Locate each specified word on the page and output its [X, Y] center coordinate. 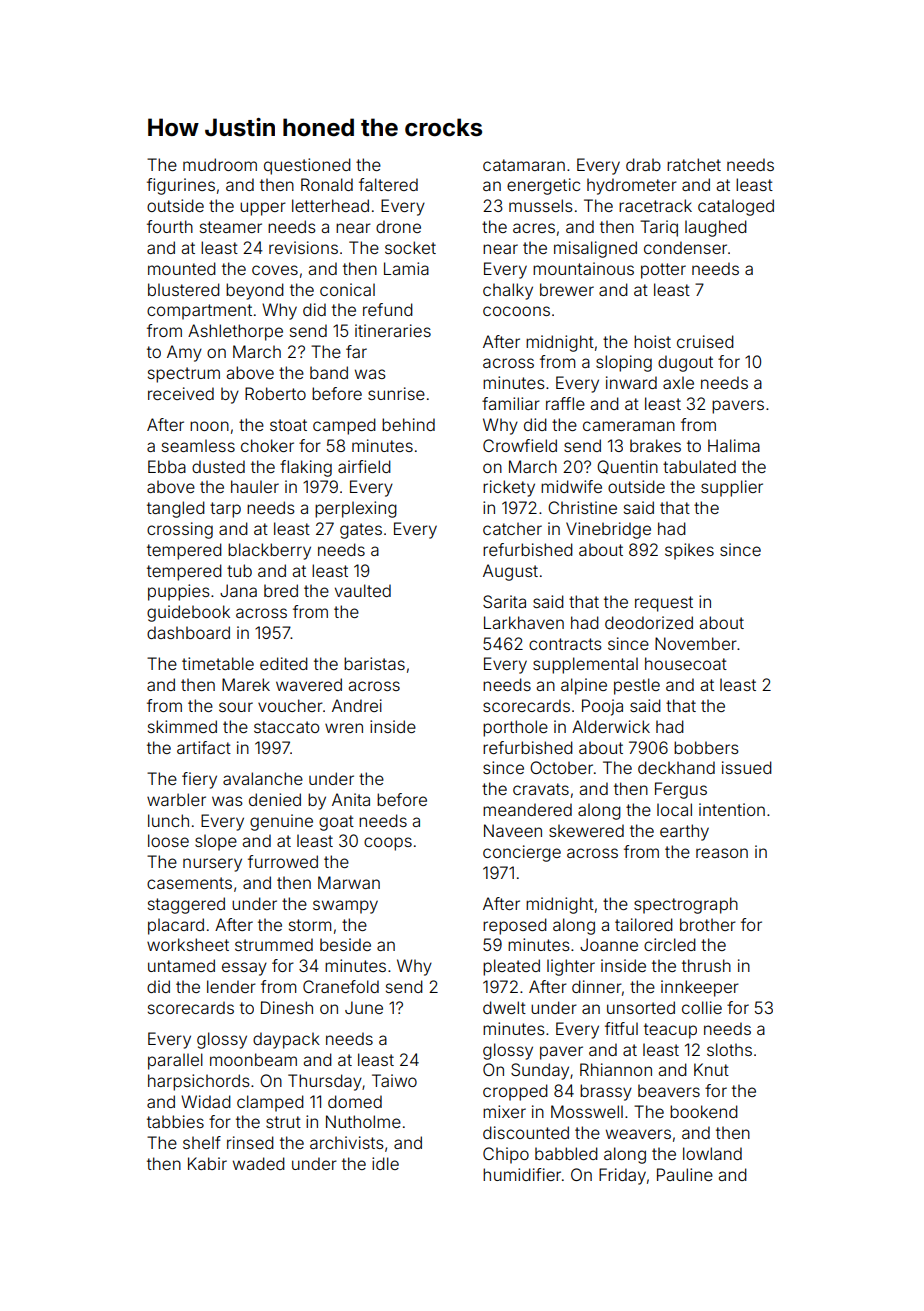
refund [388, 309]
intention [732, 809]
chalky [508, 291]
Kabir [207, 1163]
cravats [541, 789]
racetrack [655, 205]
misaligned [595, 249]
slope [216, 842]
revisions [303, 247]
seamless [198, 445]
